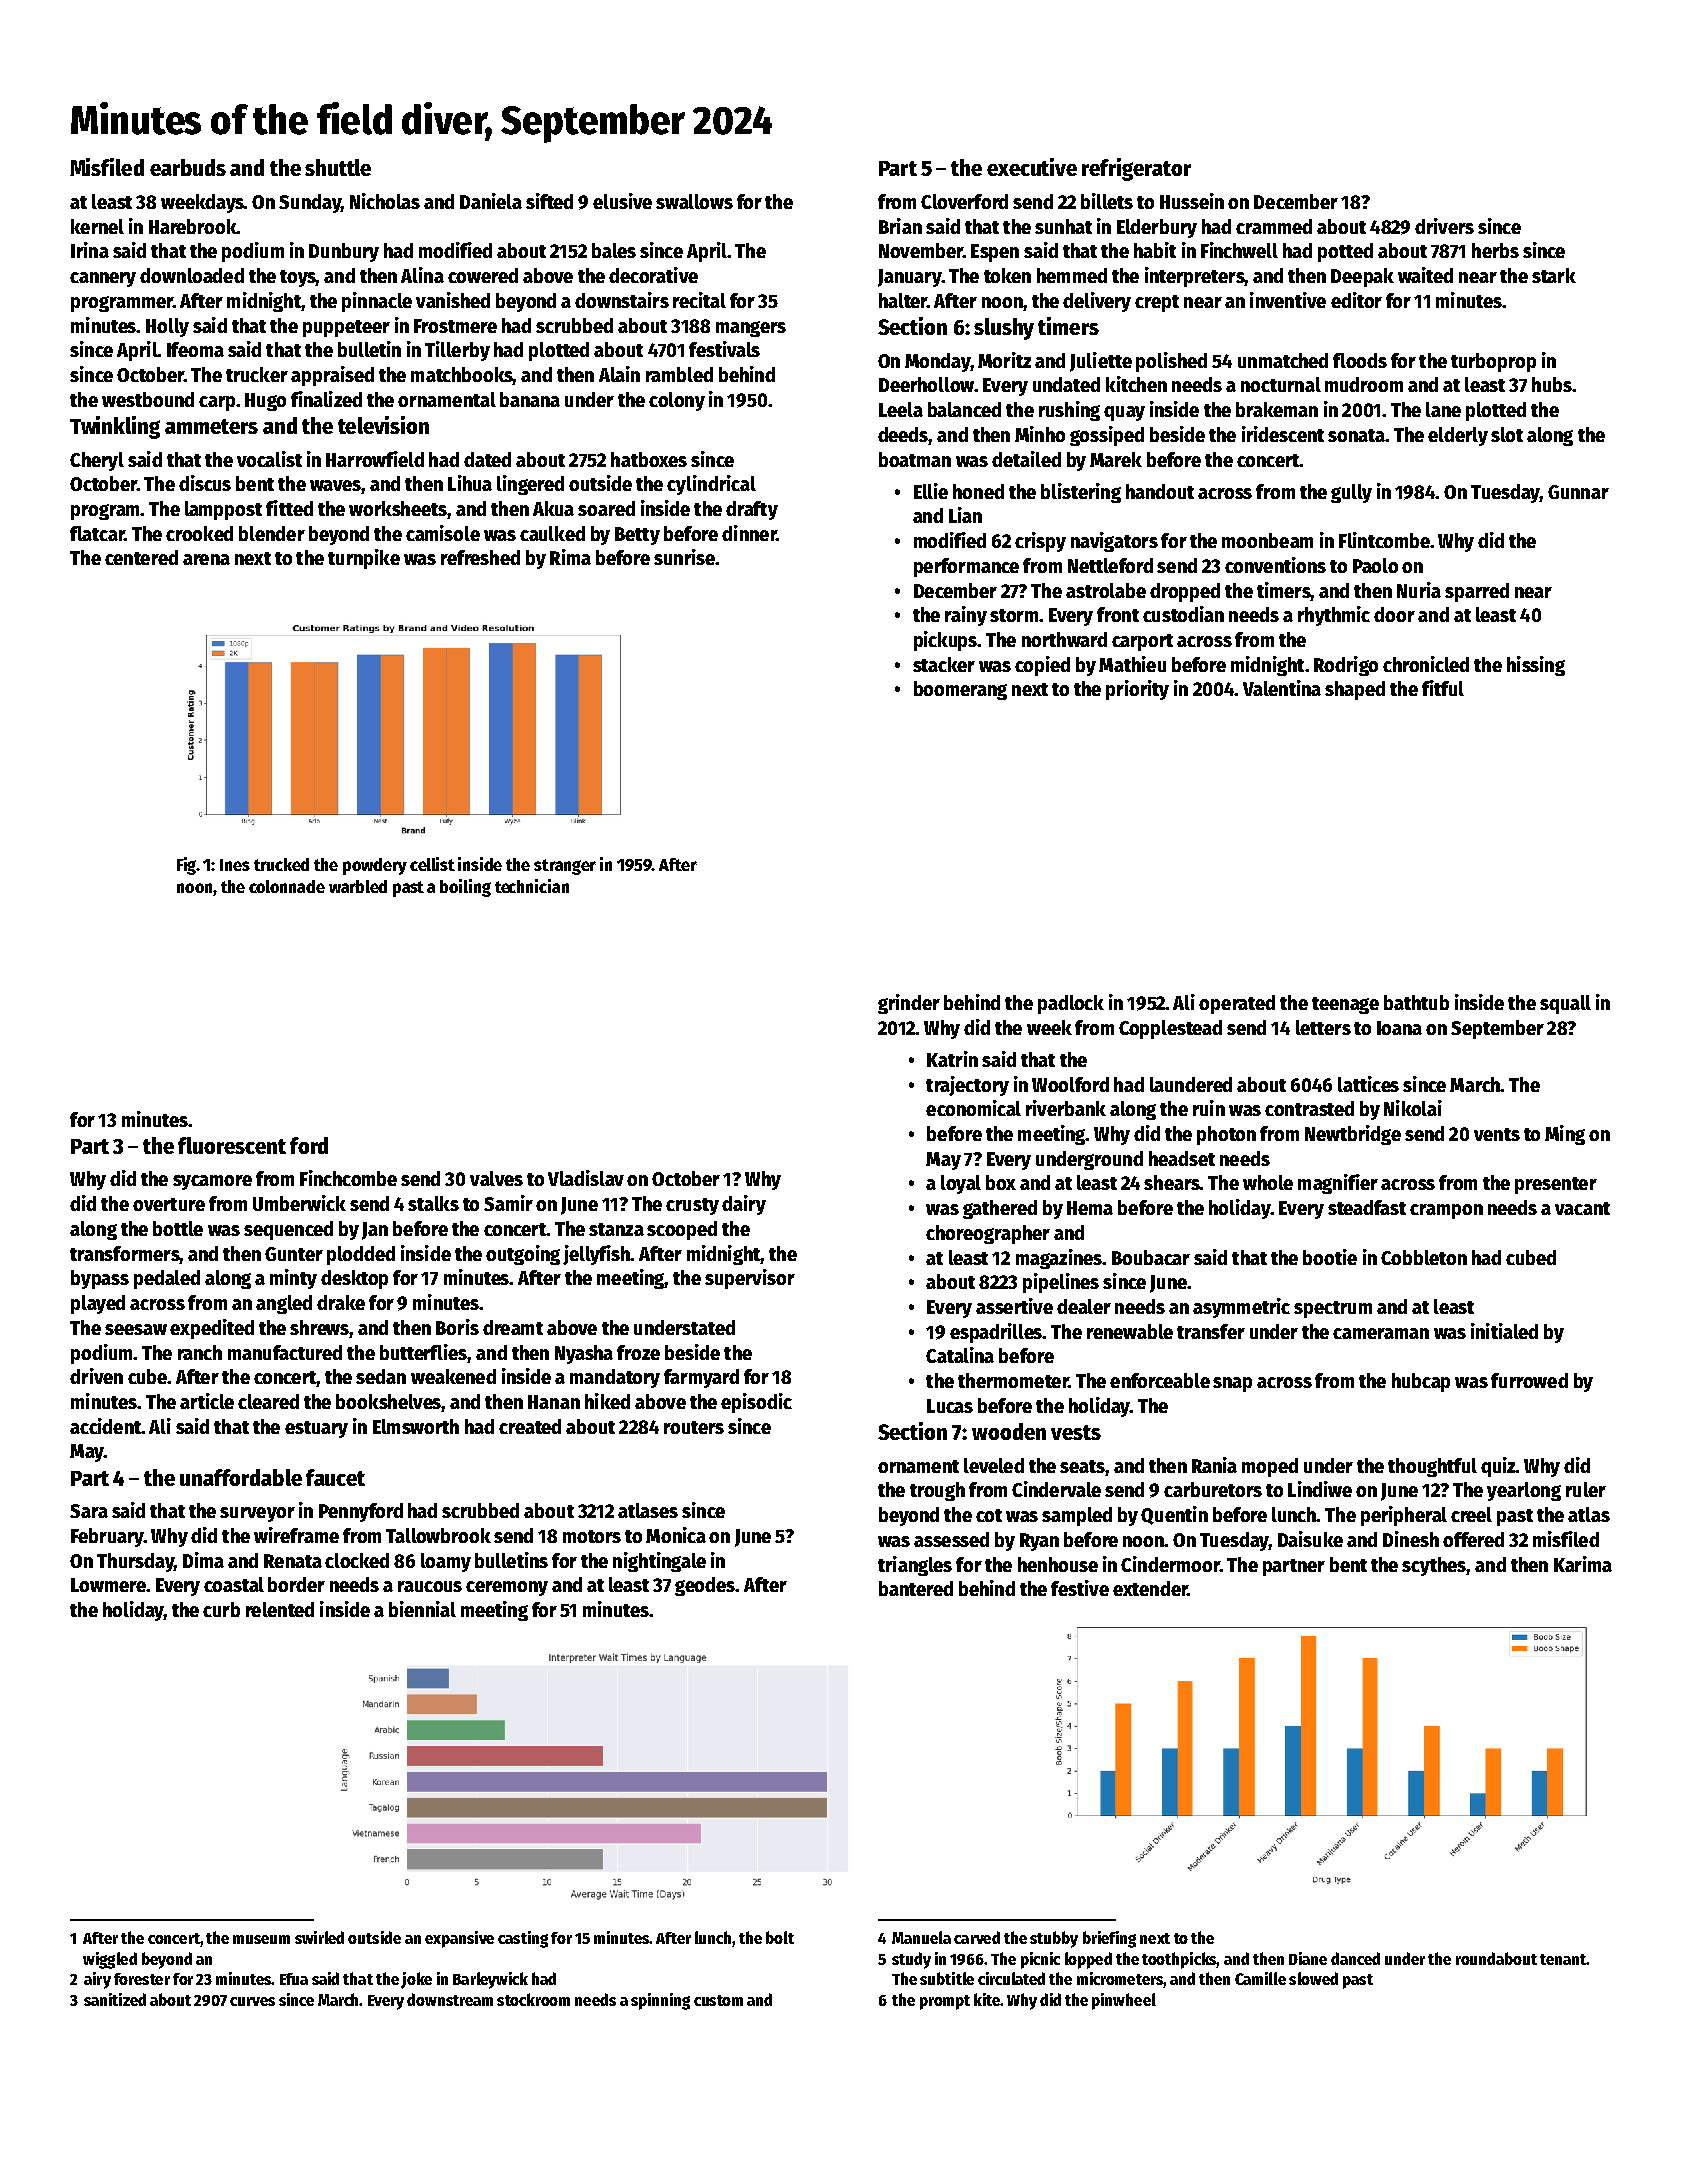 This image has height=2178, width=1683. What do you see at coordinates (586, 1178) in the image?
I see `Vladislav` at bounding box center [586, 1178].
